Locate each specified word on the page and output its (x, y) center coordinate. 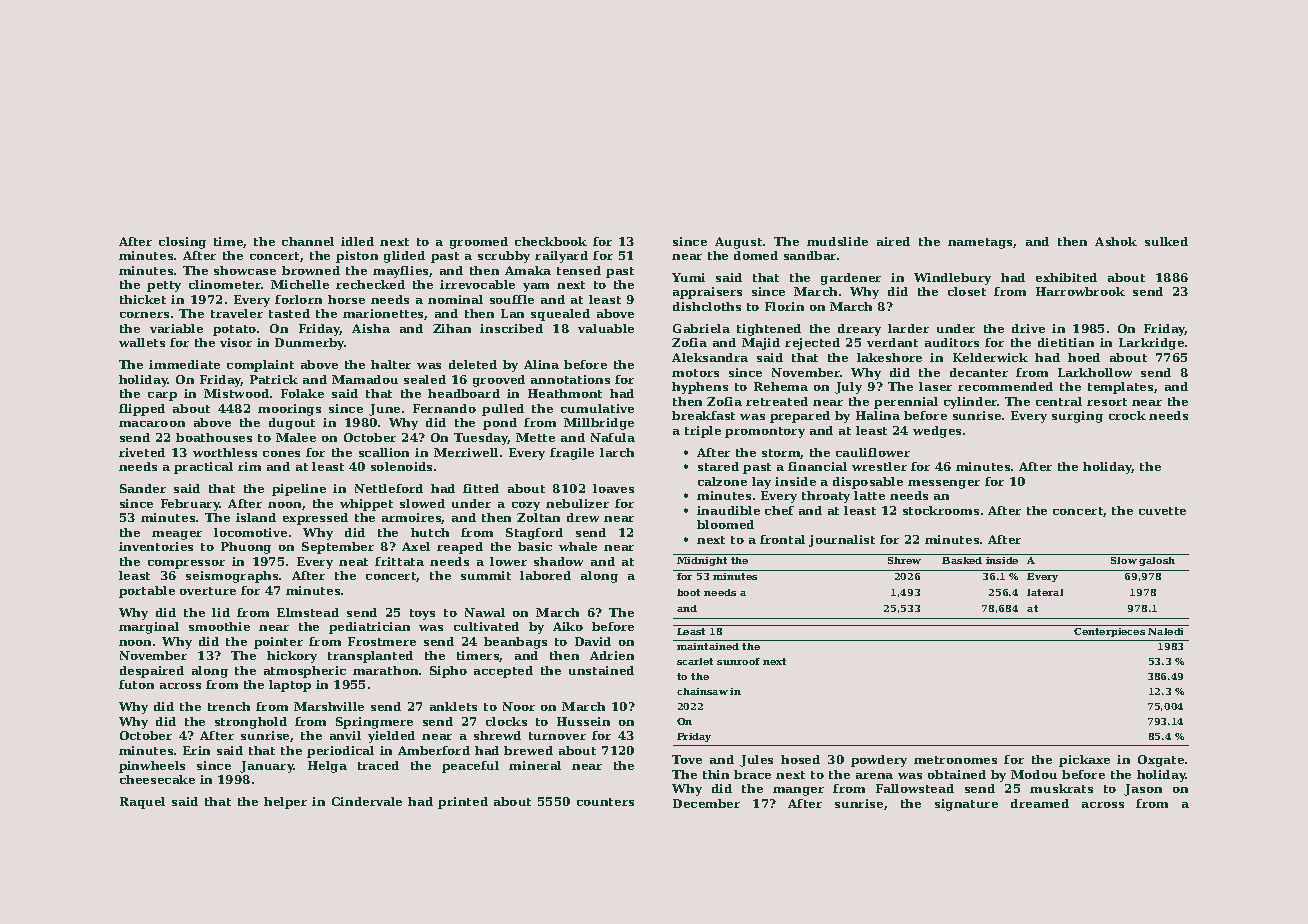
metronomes (955, 760)
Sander (143, 488)
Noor (519, 706)
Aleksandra (710, 357)
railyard (561, 257)
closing (182, 243)
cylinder (971, 403)
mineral (535, 765)
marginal (149, 628)
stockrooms (941, 510)
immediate (184, 364)
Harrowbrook (1080, 291)
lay (761, 483)
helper (285, 803)
